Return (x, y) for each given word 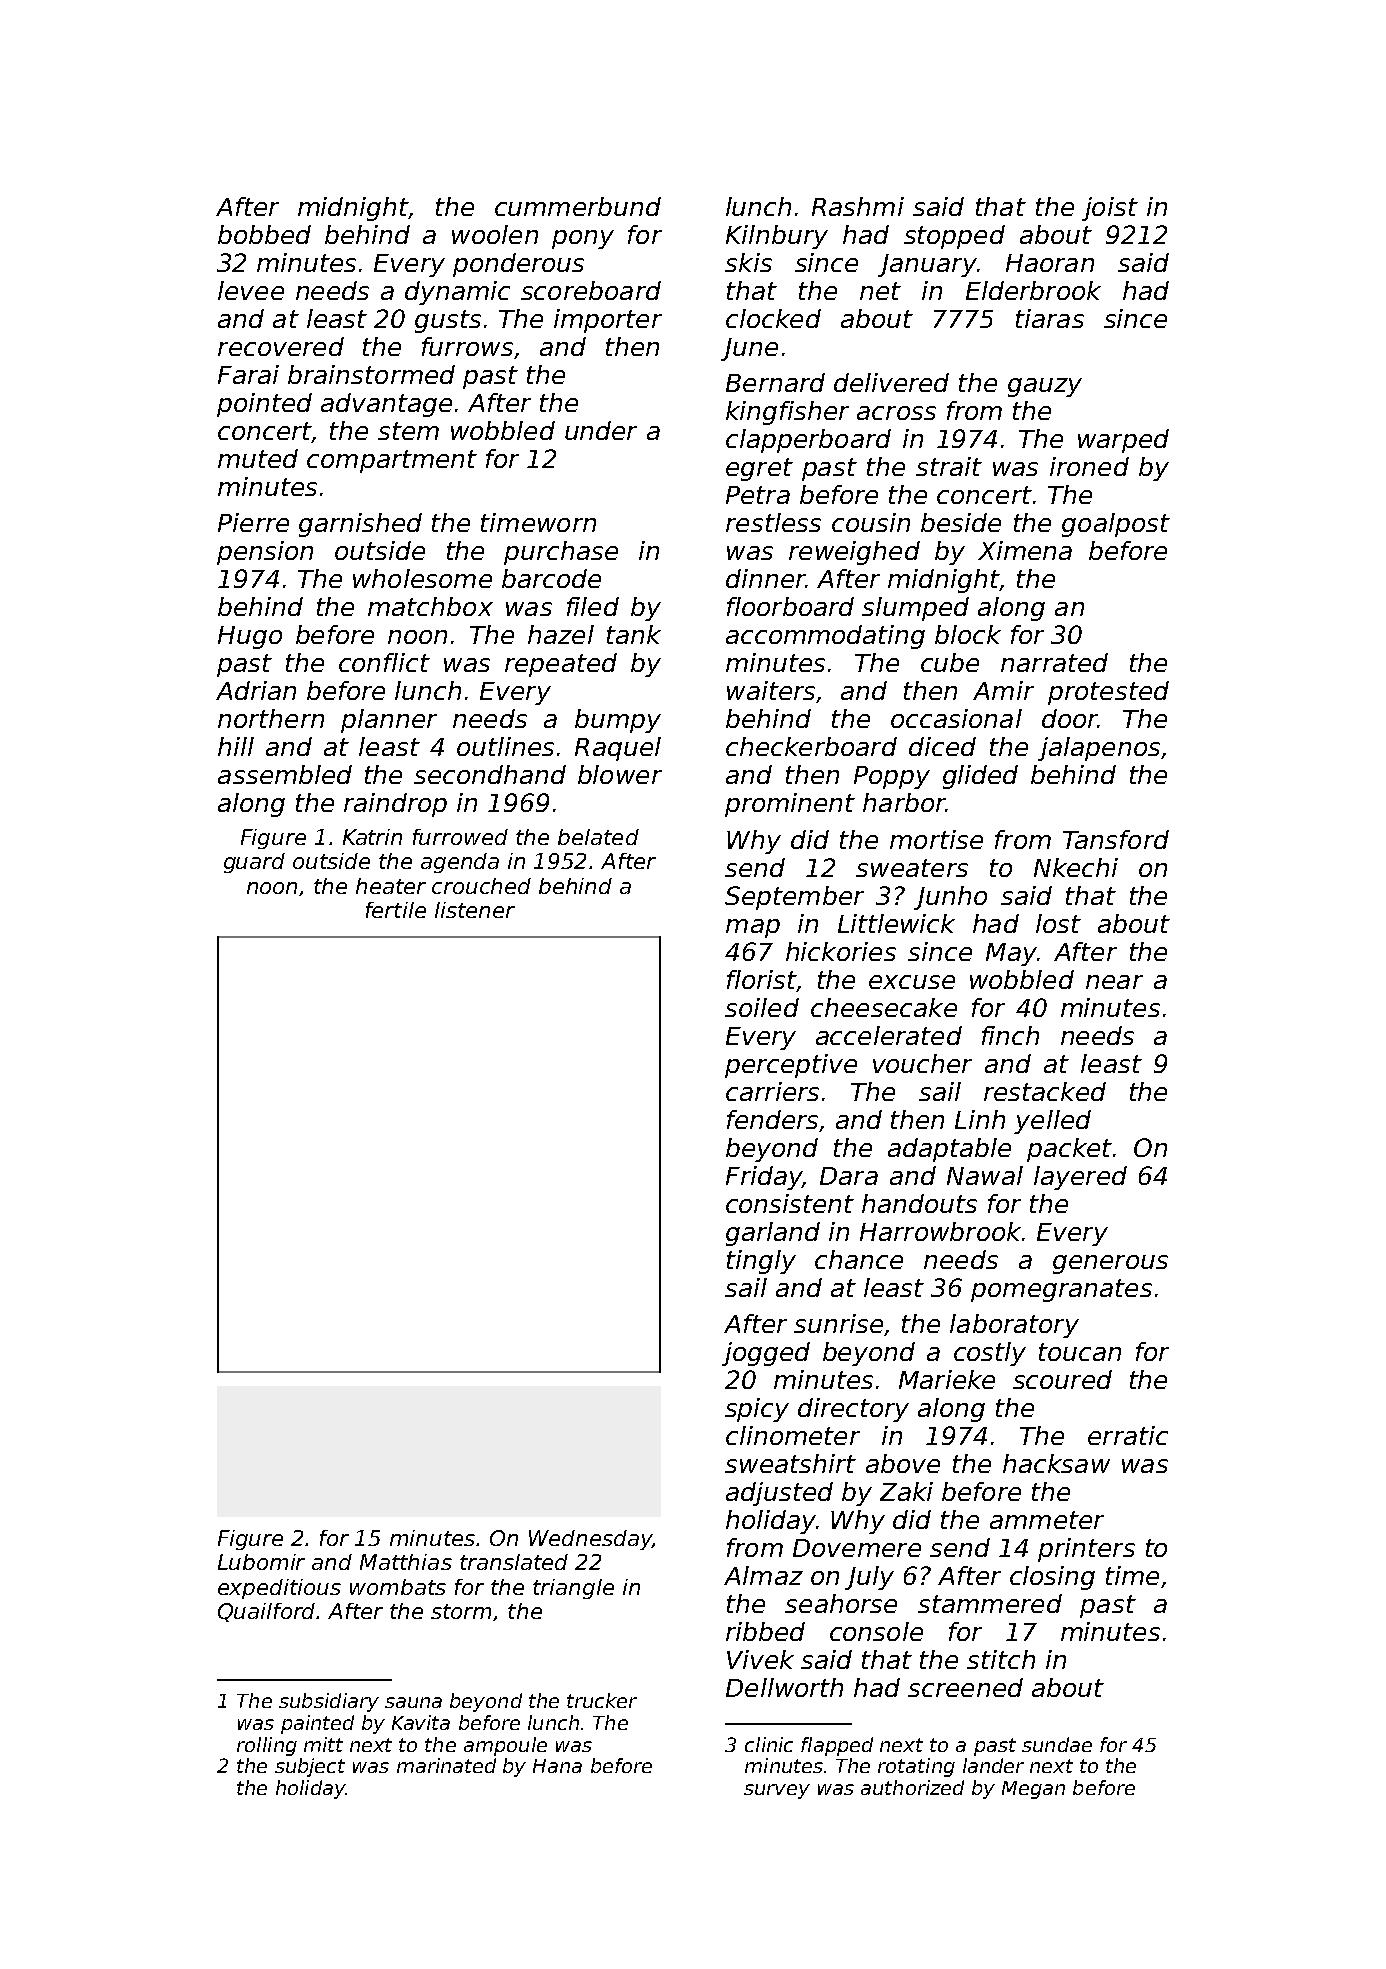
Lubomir (261, 1562)
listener (475, 910)
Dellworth (784, 1687)
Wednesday (590, 1540)
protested (1108, 693)
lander (993, 1765)
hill (236, 746)
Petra (758, 495)
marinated (446, 1765)
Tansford (1116, 839)
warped (1123, 441)
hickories (841, 951)
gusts (448, 321)
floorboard (790, 606)
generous (1110, 1264)
